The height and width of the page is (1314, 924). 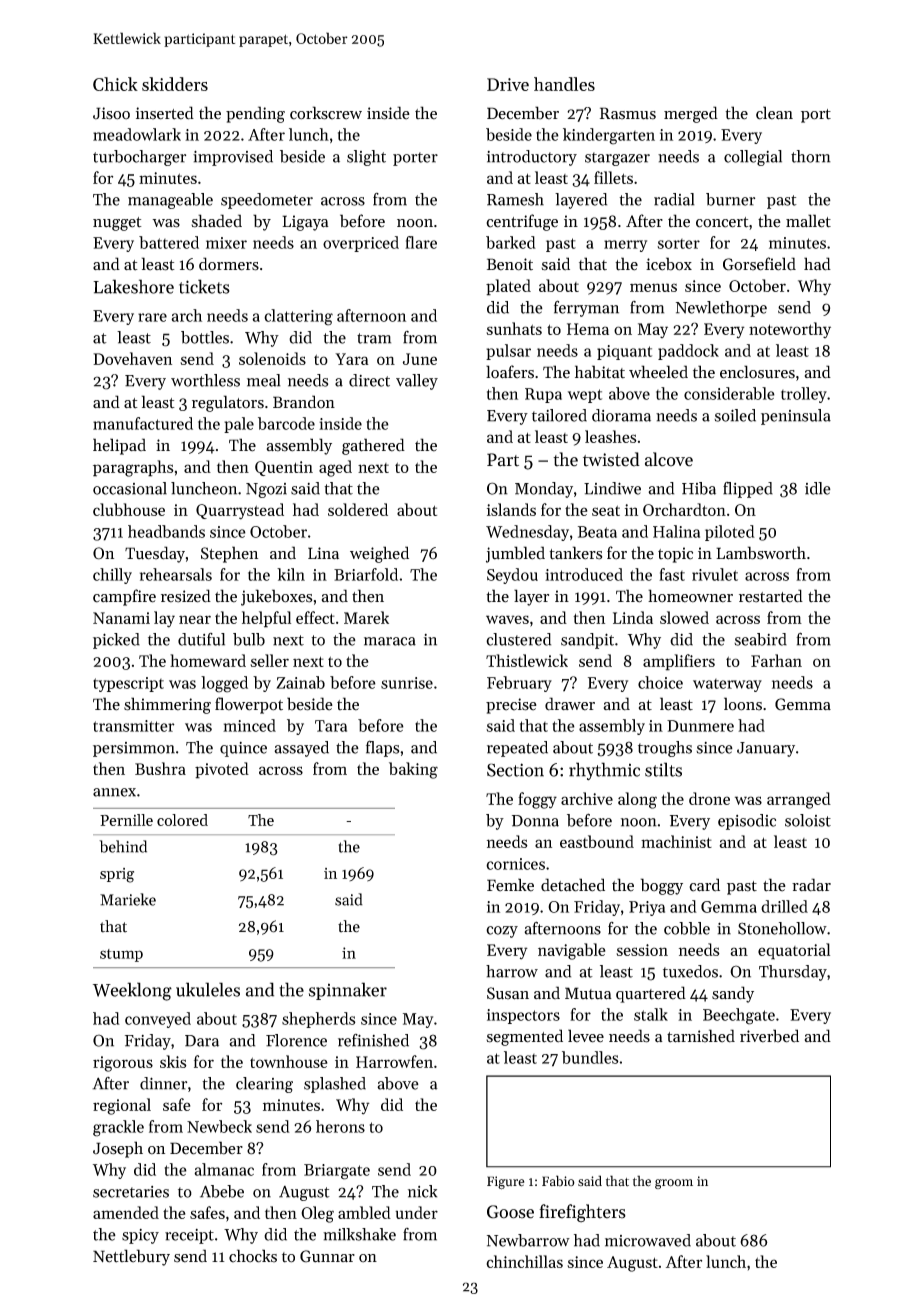 I want to click on microwaved, so click(x=648, y=1240).
